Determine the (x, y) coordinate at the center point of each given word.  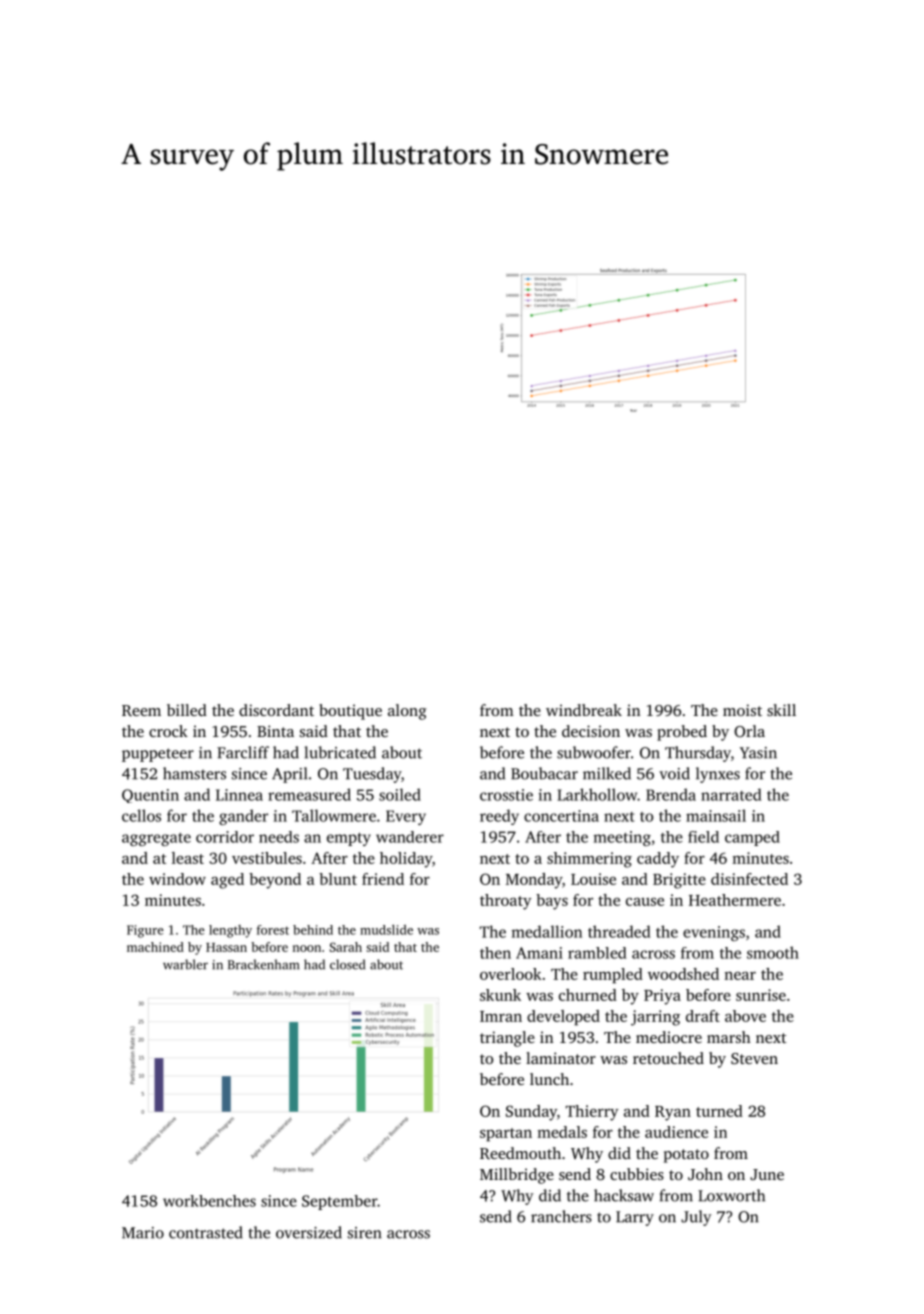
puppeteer (158, 755)
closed (347, 964)
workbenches (209, 1201)
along (407, 712)
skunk (500, 995)
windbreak (584, 710)
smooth (773, 952)
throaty (505, 902)
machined (155, 947)
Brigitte (679, 881)
